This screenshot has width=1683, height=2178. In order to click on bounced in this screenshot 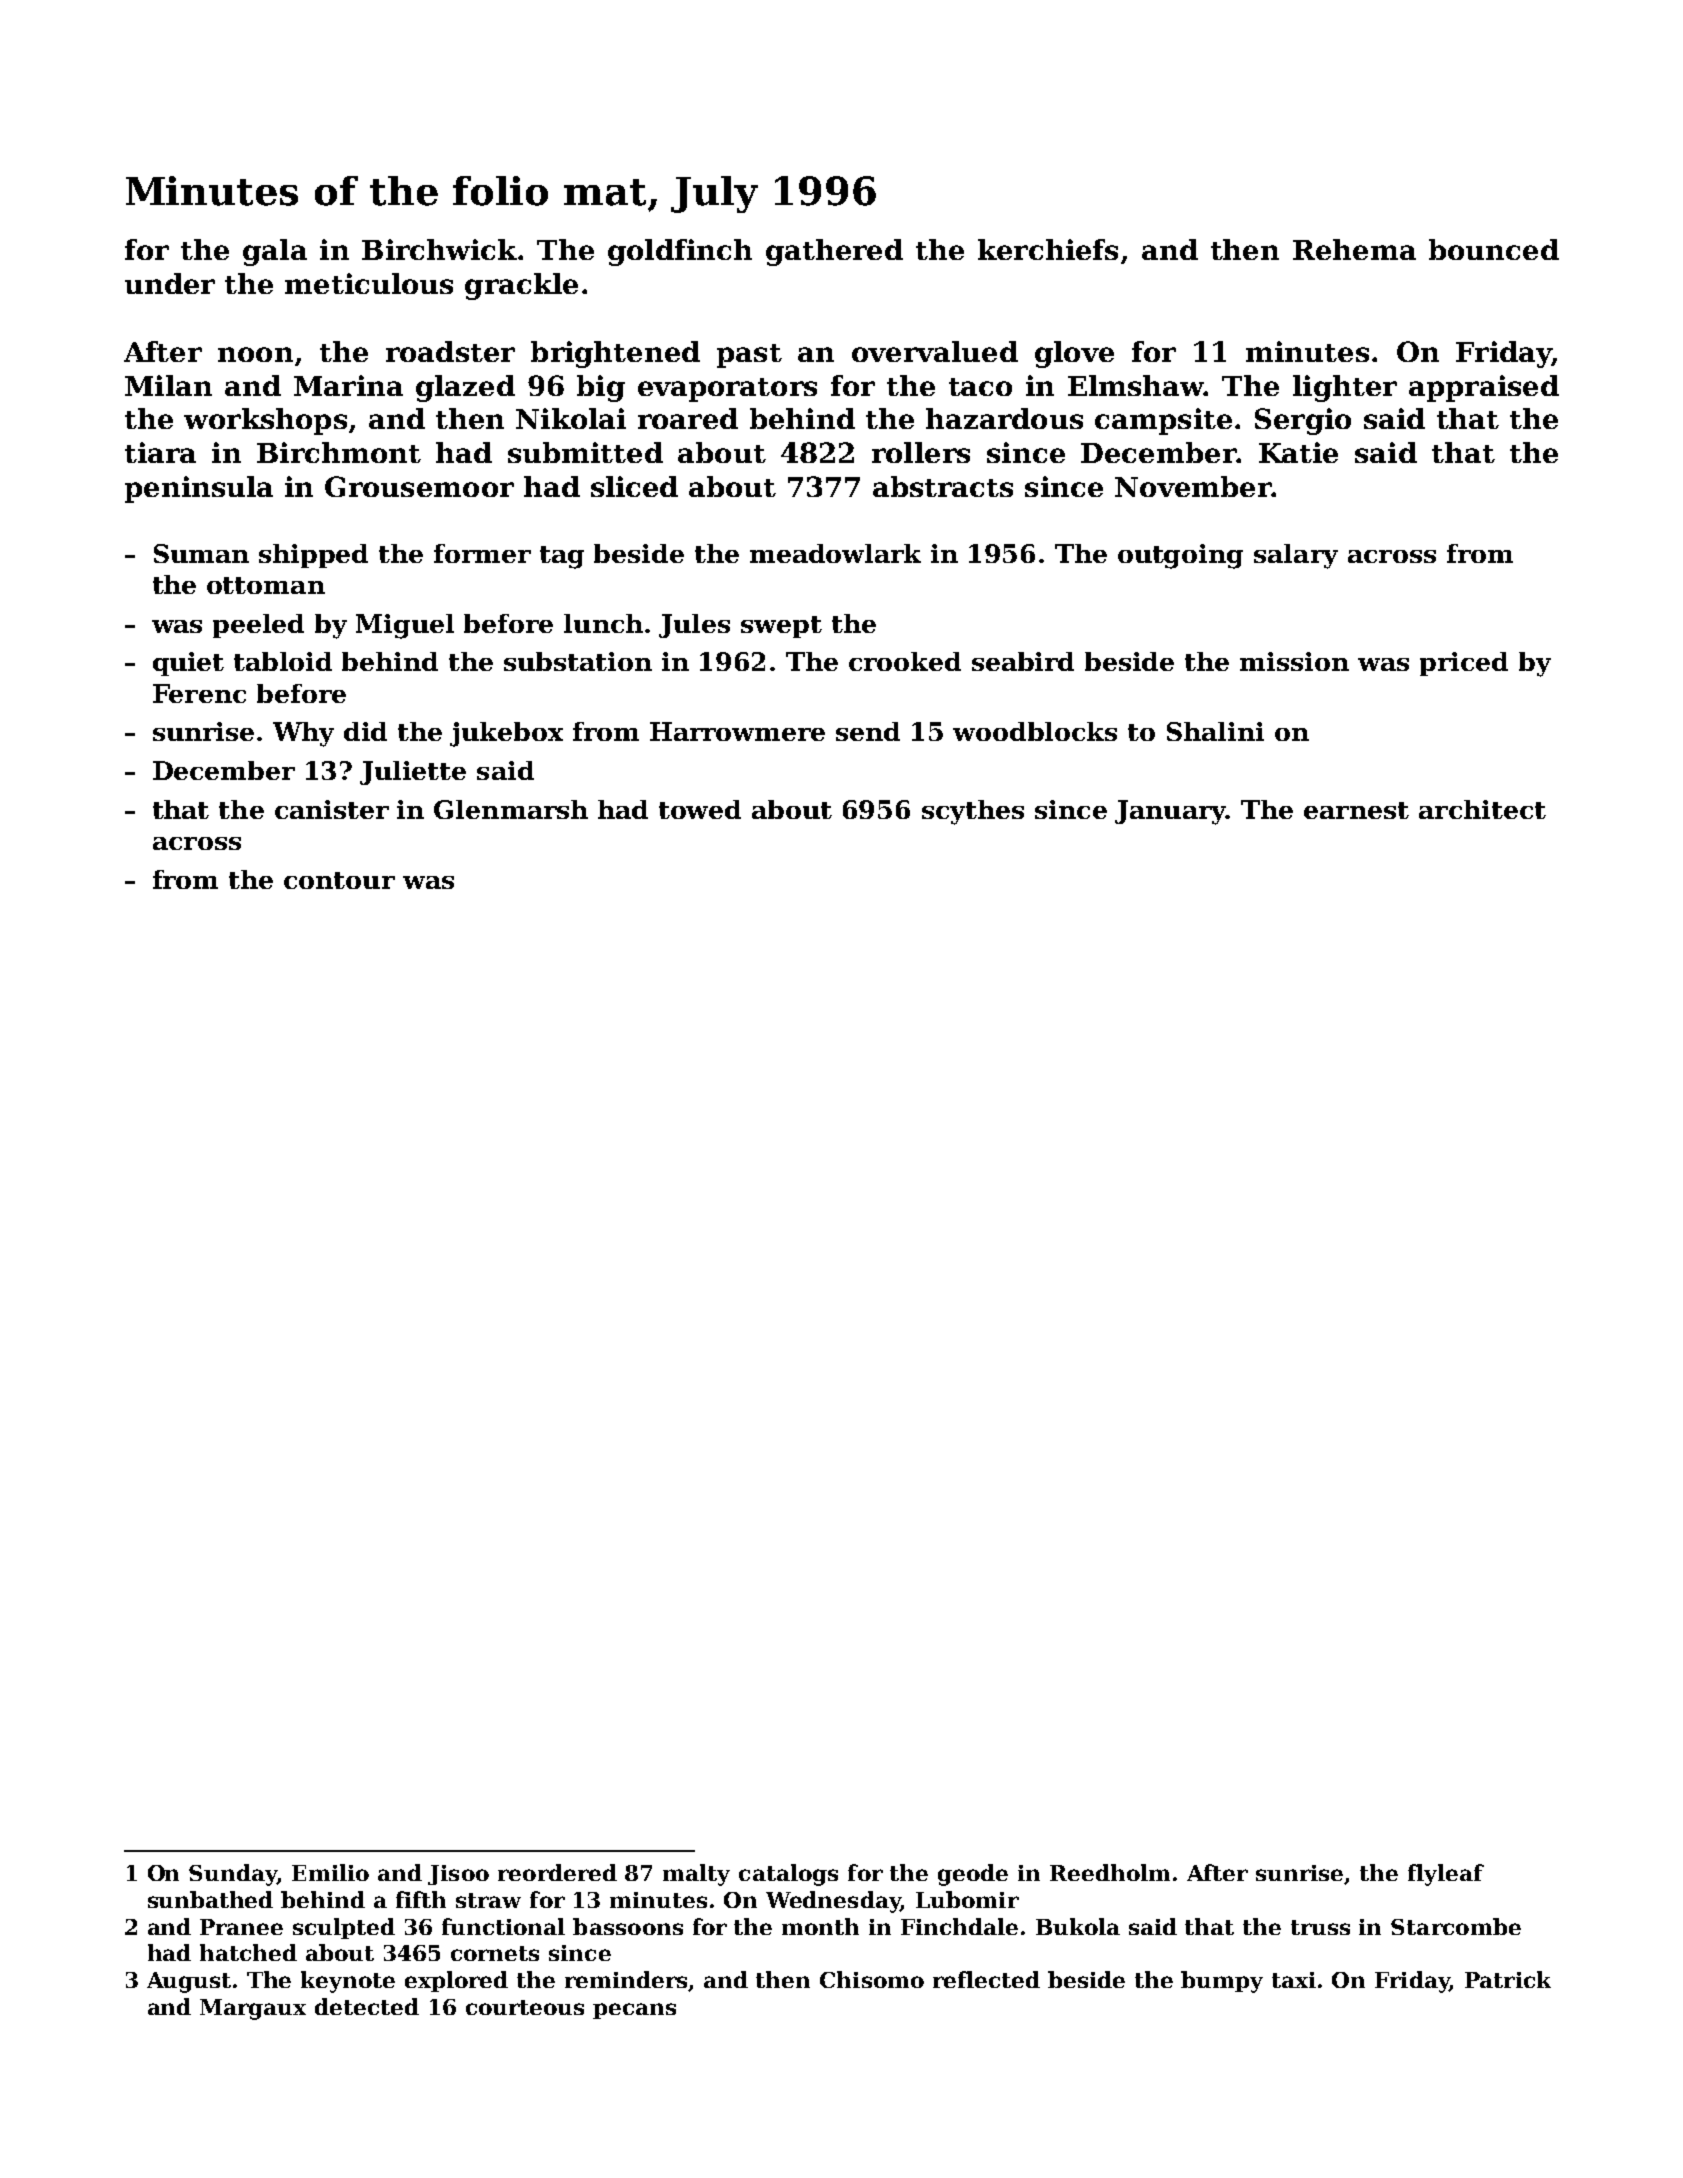, I will do `click(1494, 249)`.
